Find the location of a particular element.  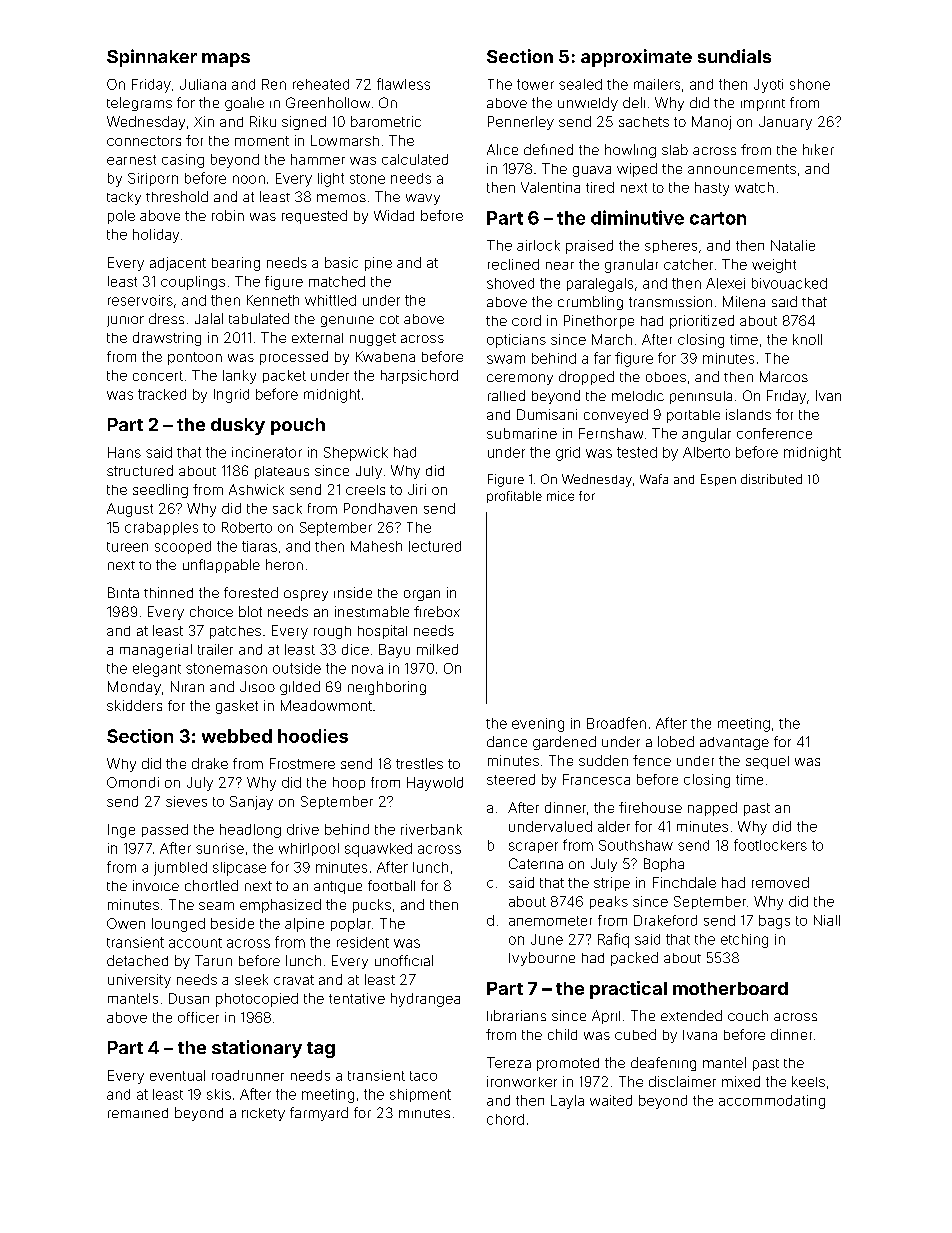

Spinnaker is located at coordinates (152, 58).
